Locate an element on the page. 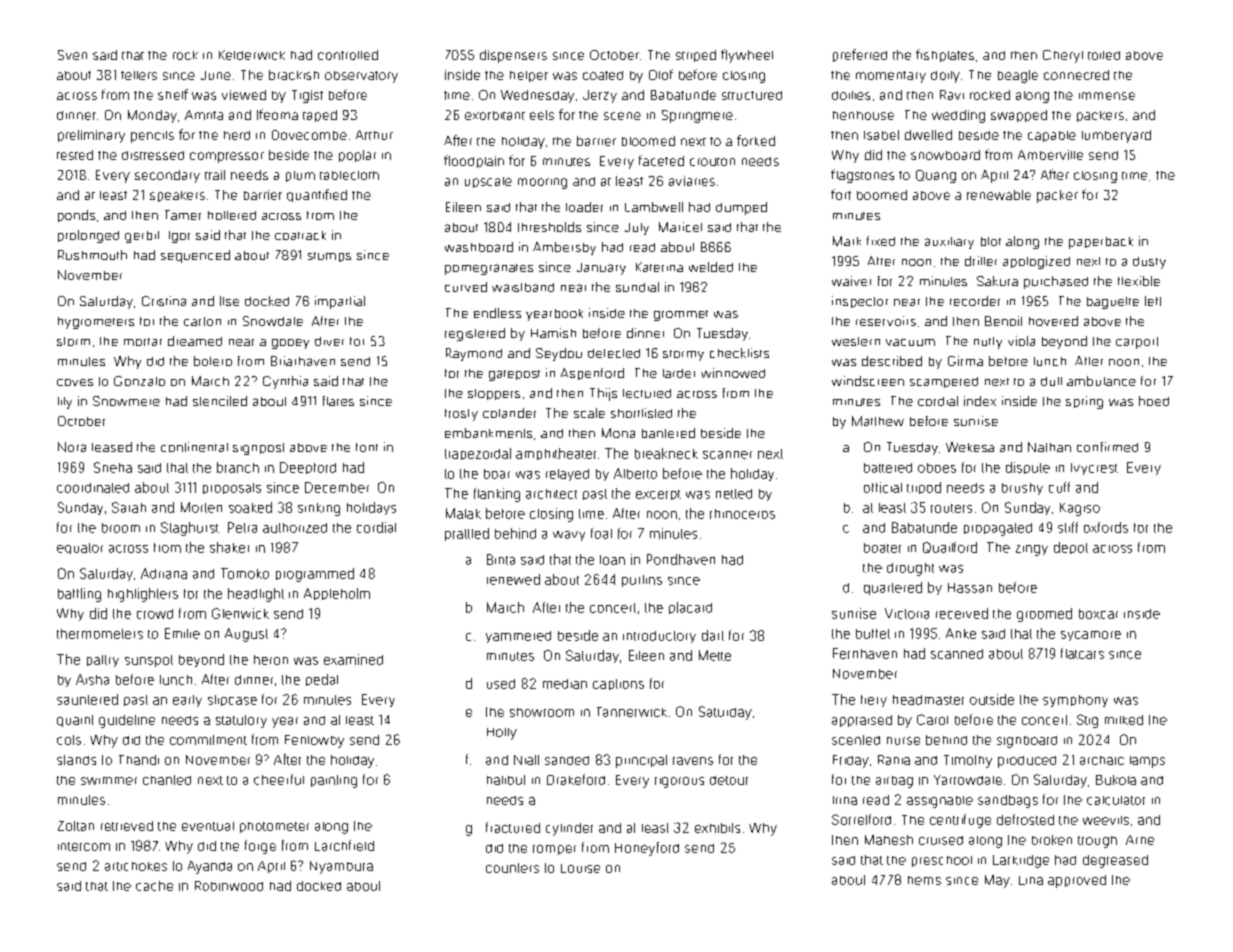  boxcar is located at coordinates (1098, 614).
